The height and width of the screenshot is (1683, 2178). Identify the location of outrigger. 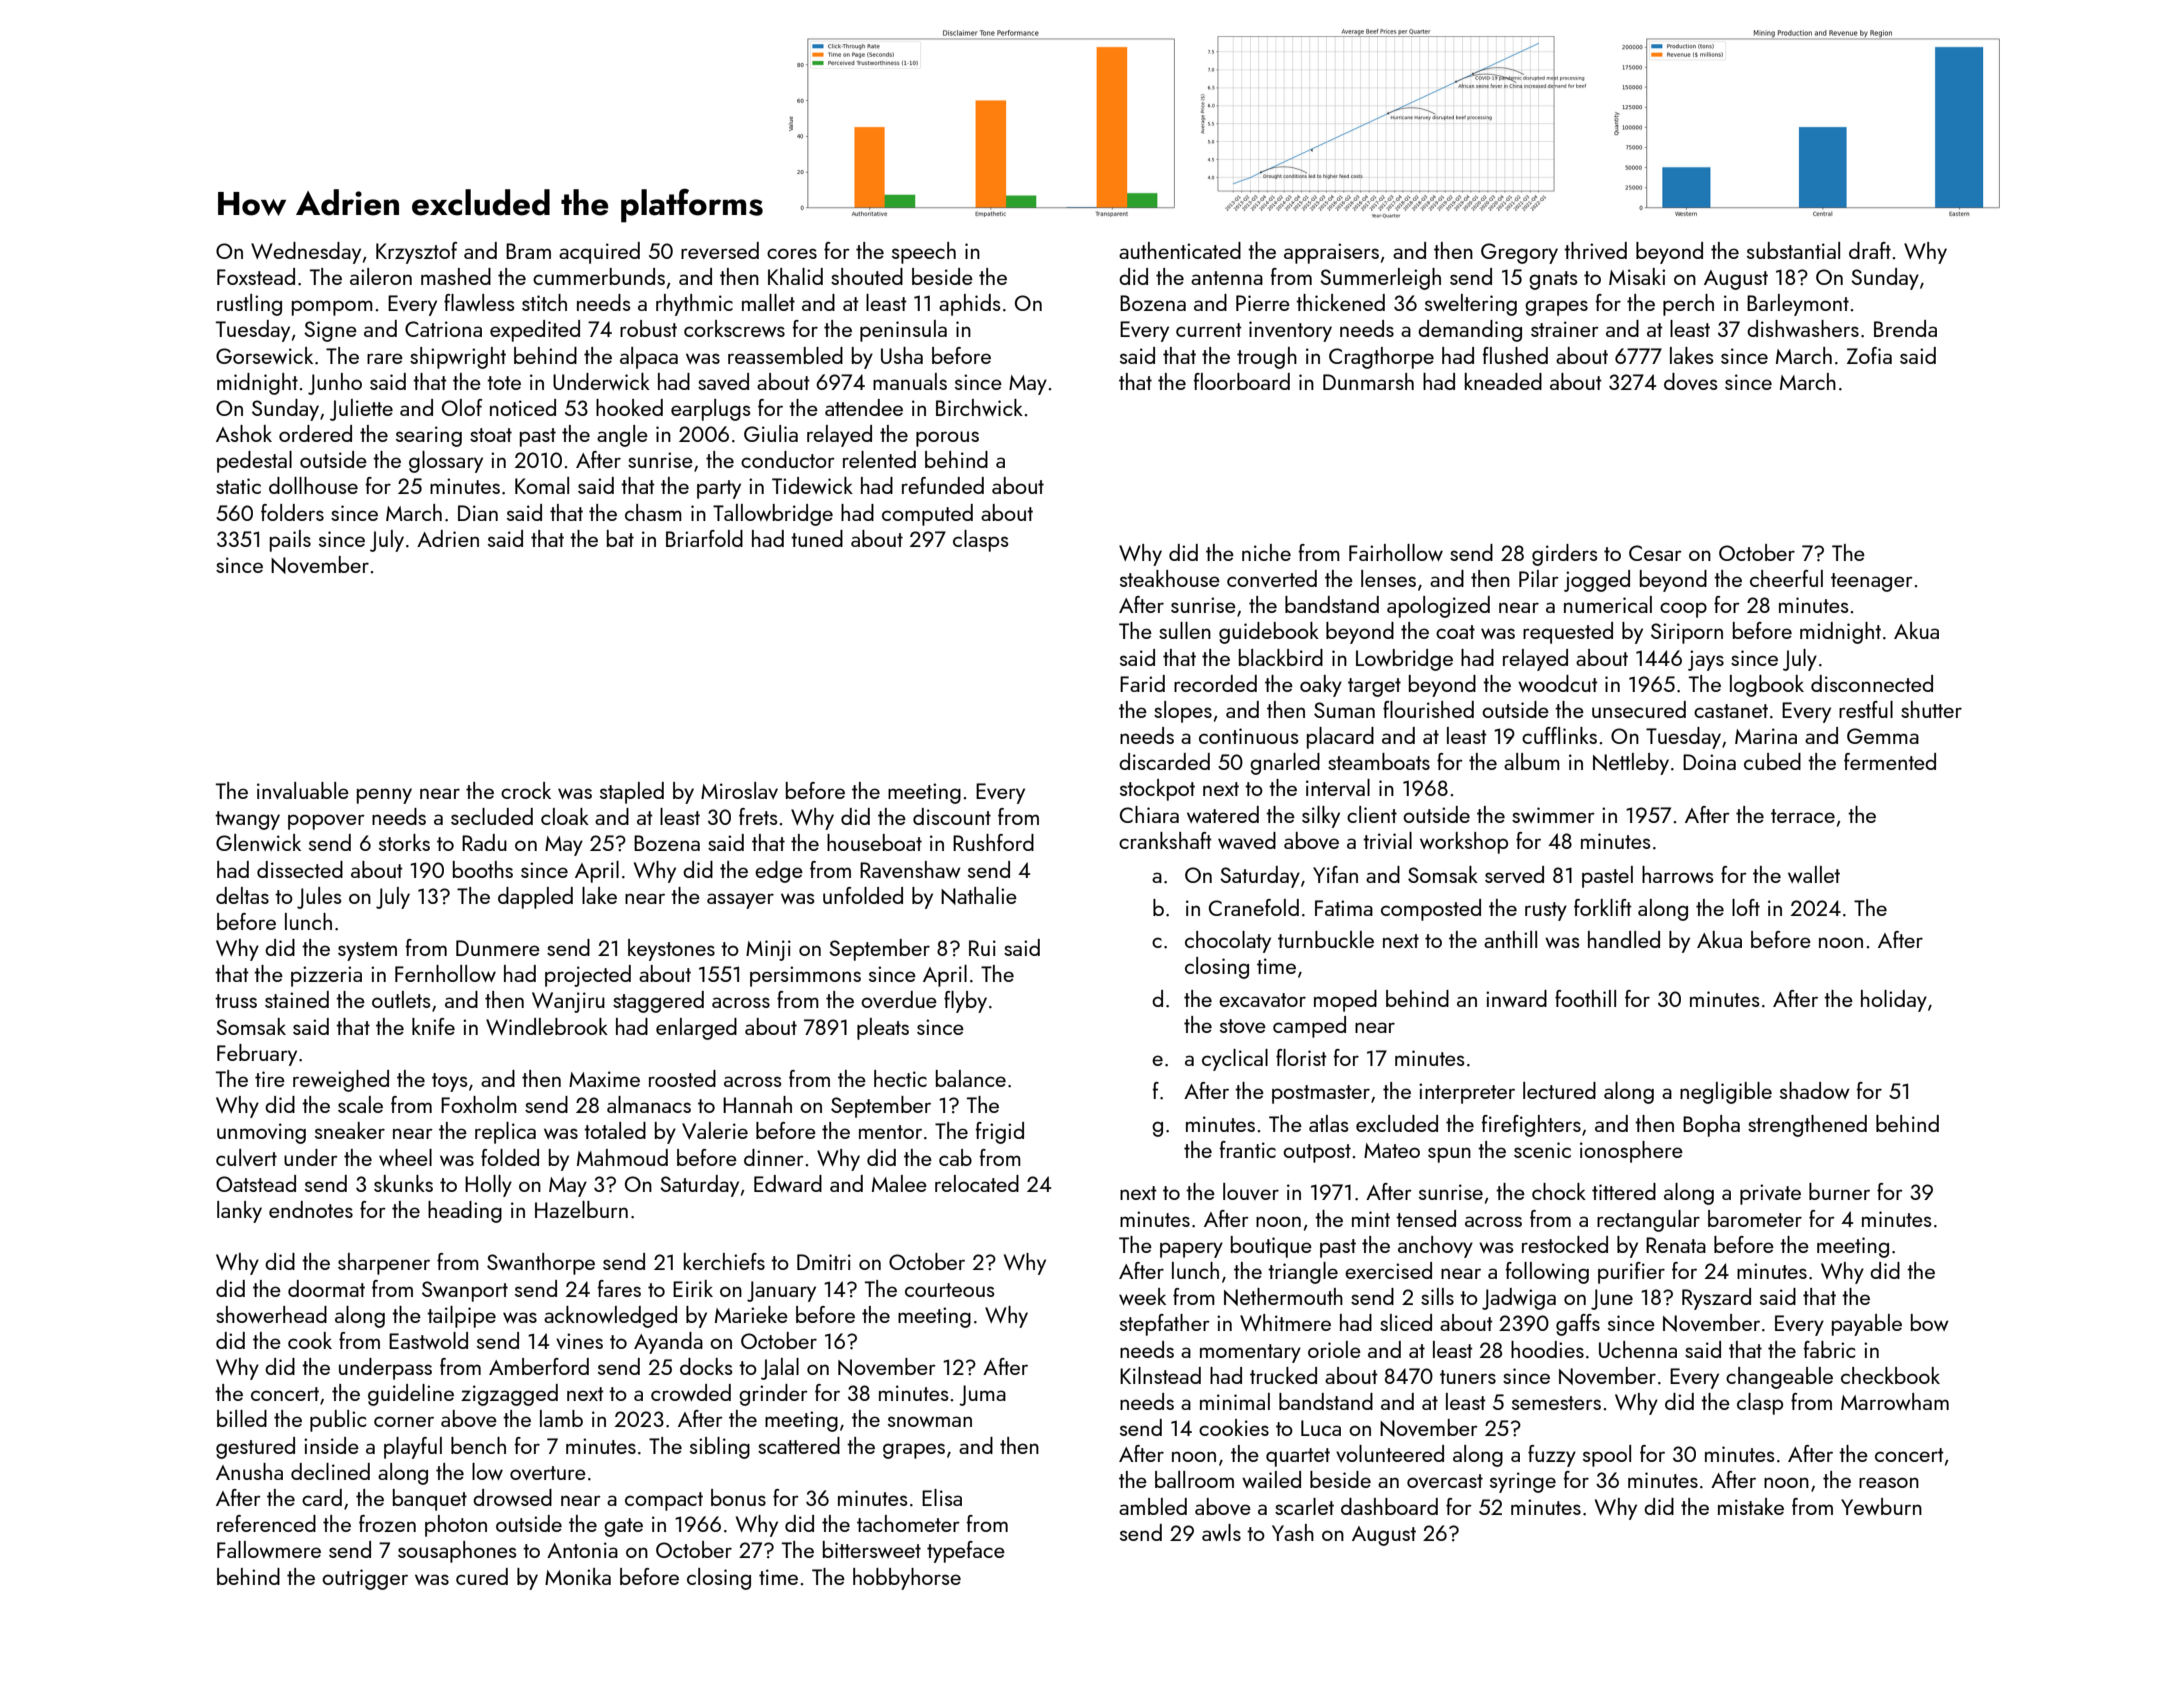
(365, 1579).
